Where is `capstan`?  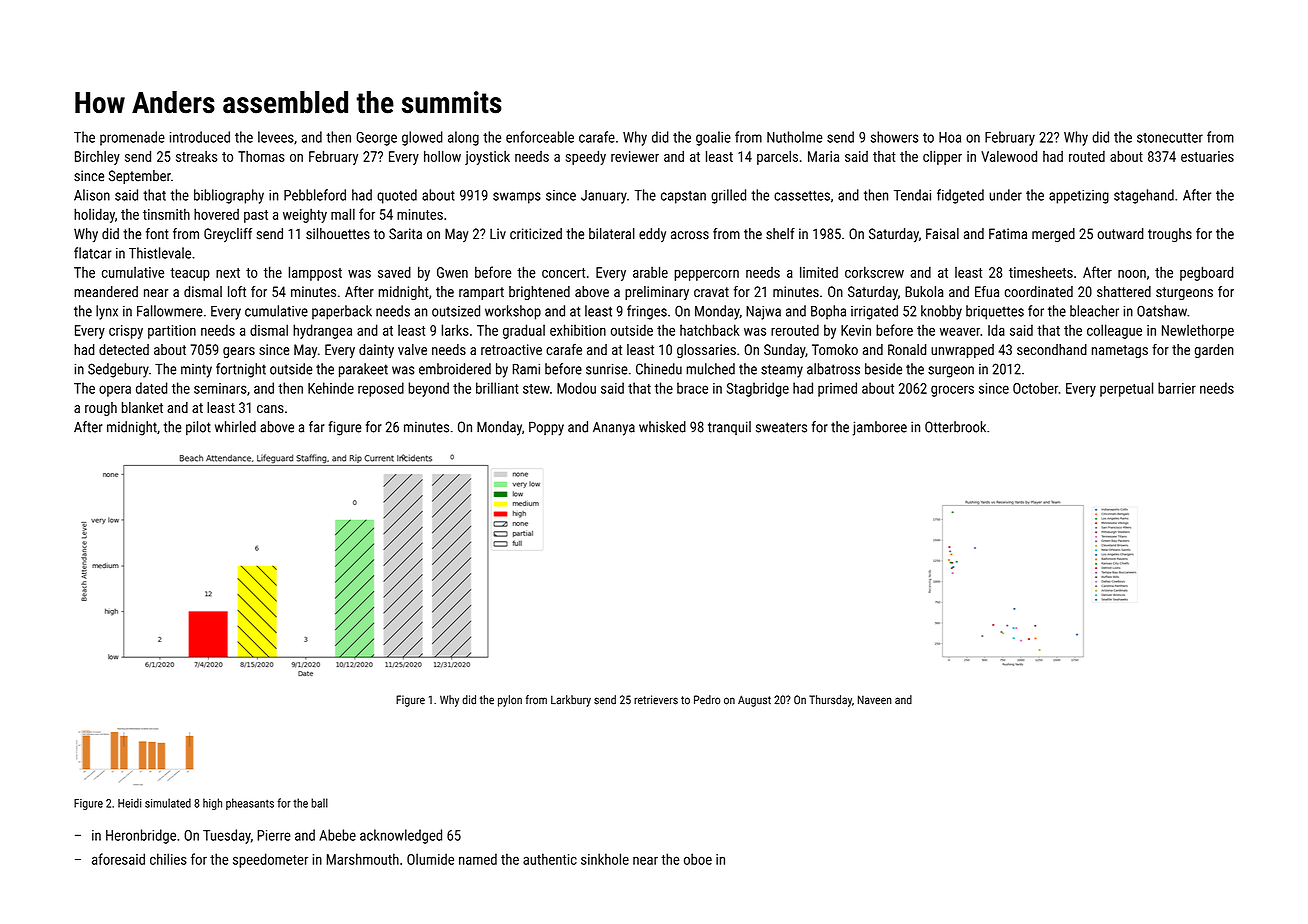
capstan is located at coordinates (683, 197).
